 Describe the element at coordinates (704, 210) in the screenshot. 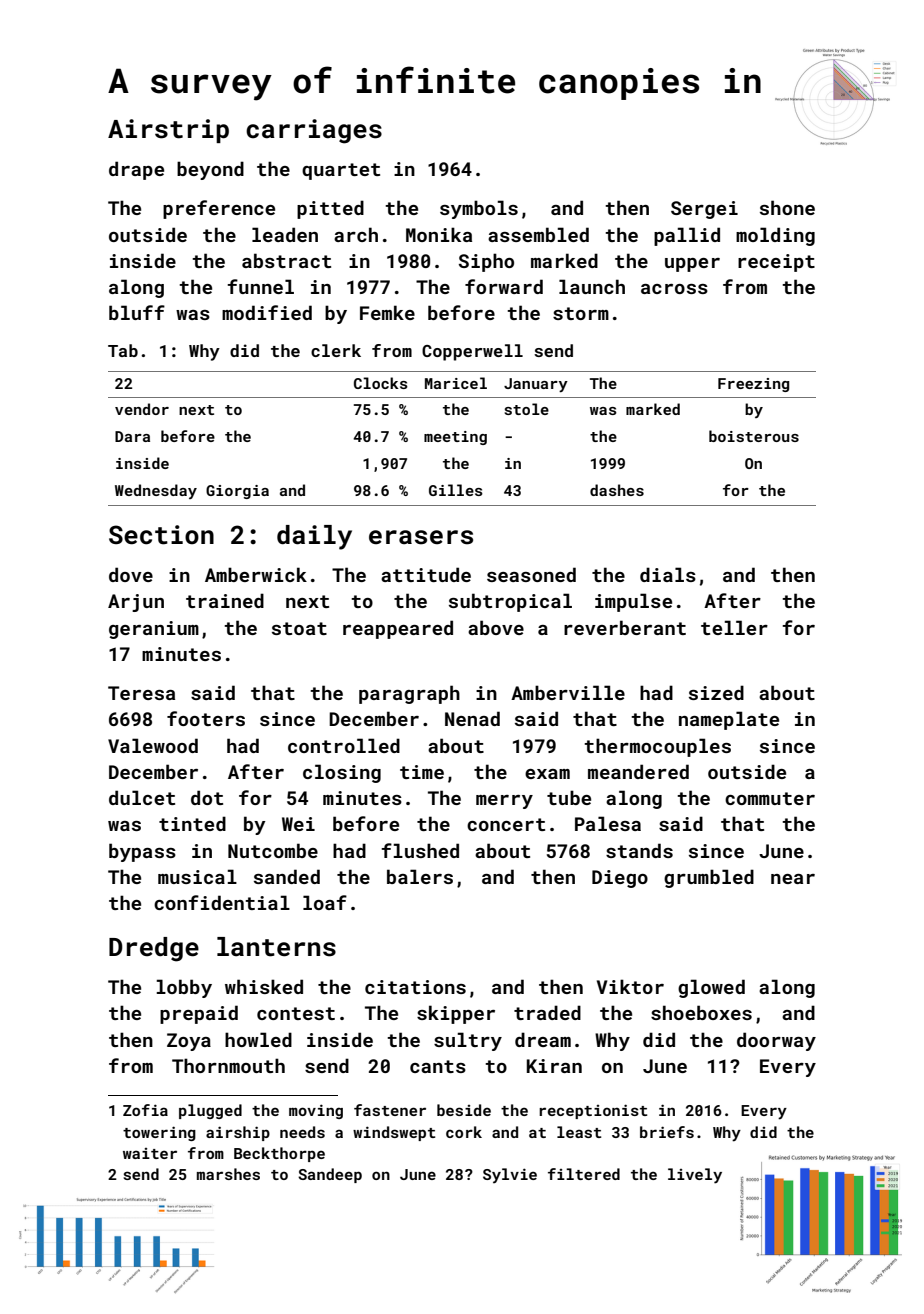

I see `Sergei` at that location.
